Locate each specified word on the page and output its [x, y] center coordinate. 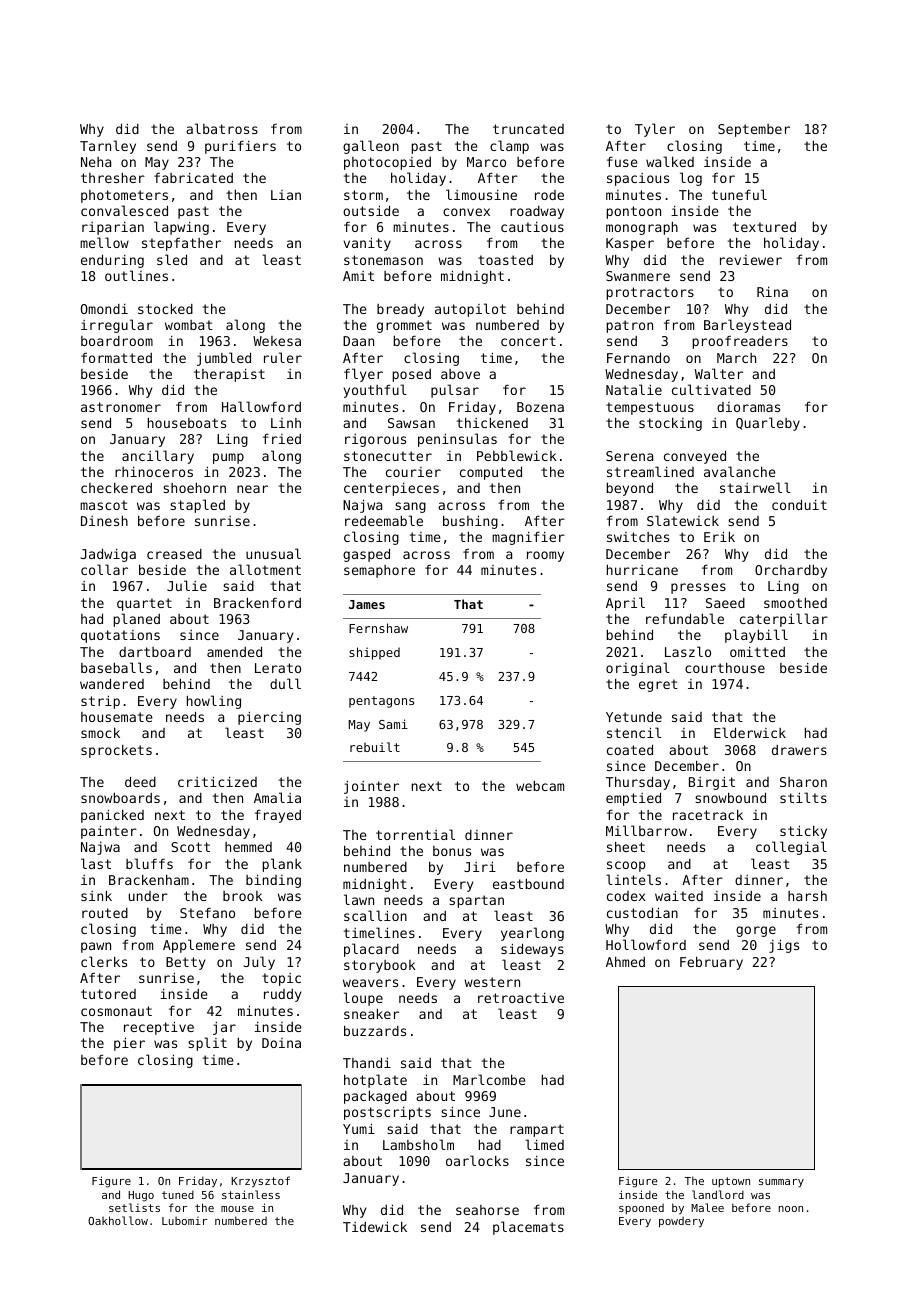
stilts [803, 797]
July [259, 963]
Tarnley [108, 147]
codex [626, 896]
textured [764, 227]
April [625, 604]
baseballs [116, 667]
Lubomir [184, 1221]
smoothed [795, 602]
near [252, 489]
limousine [481, 194]
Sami [393, 724]
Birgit [712, 783]
